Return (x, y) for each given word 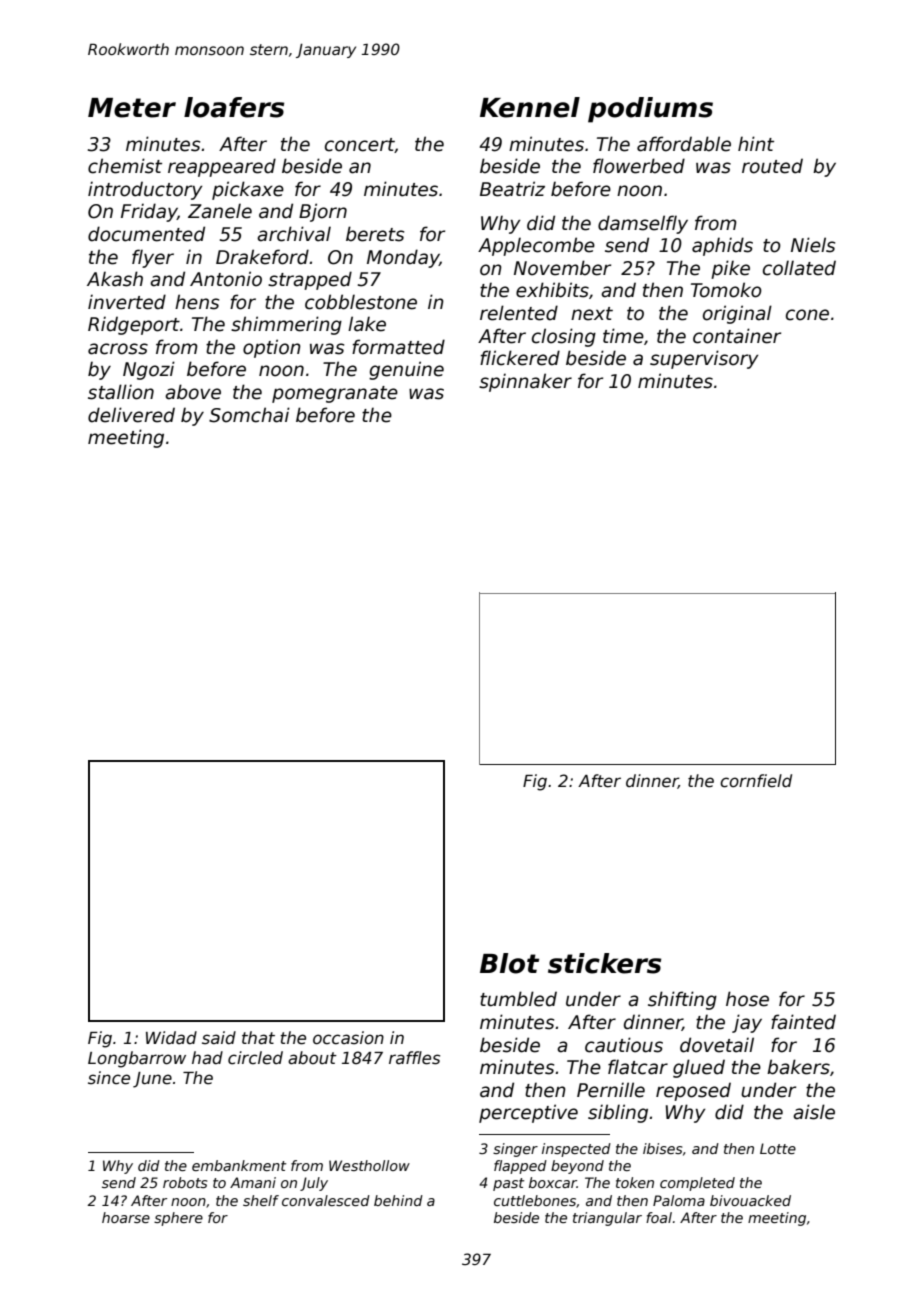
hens (197, 302)
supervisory (704, 359)
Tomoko (726, 290)
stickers (604, 963)
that (258, 1038)
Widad (171, 1038)
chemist (125, 166)
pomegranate (335, 394)
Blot (509, 963)
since (109, 1078)
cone (807, 315)
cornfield (756, 781)
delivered (131, 415)
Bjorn (323, 212)
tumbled (518, 999)
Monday (403, 258)
